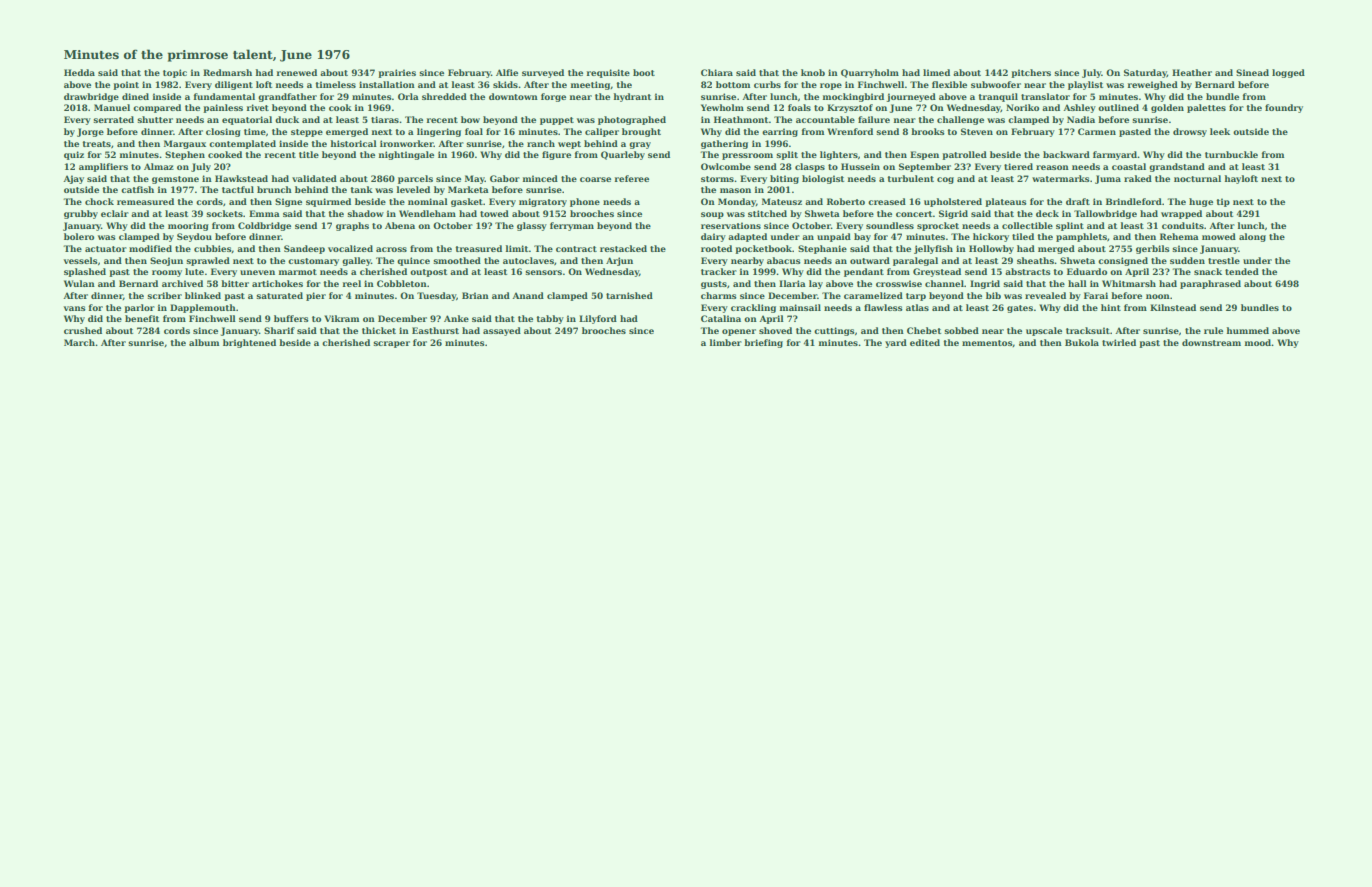 This screenshot has width=1372, height=887. Describe the element at coordinates (494, 213) in the screenshot. I see `towed` at that location.
